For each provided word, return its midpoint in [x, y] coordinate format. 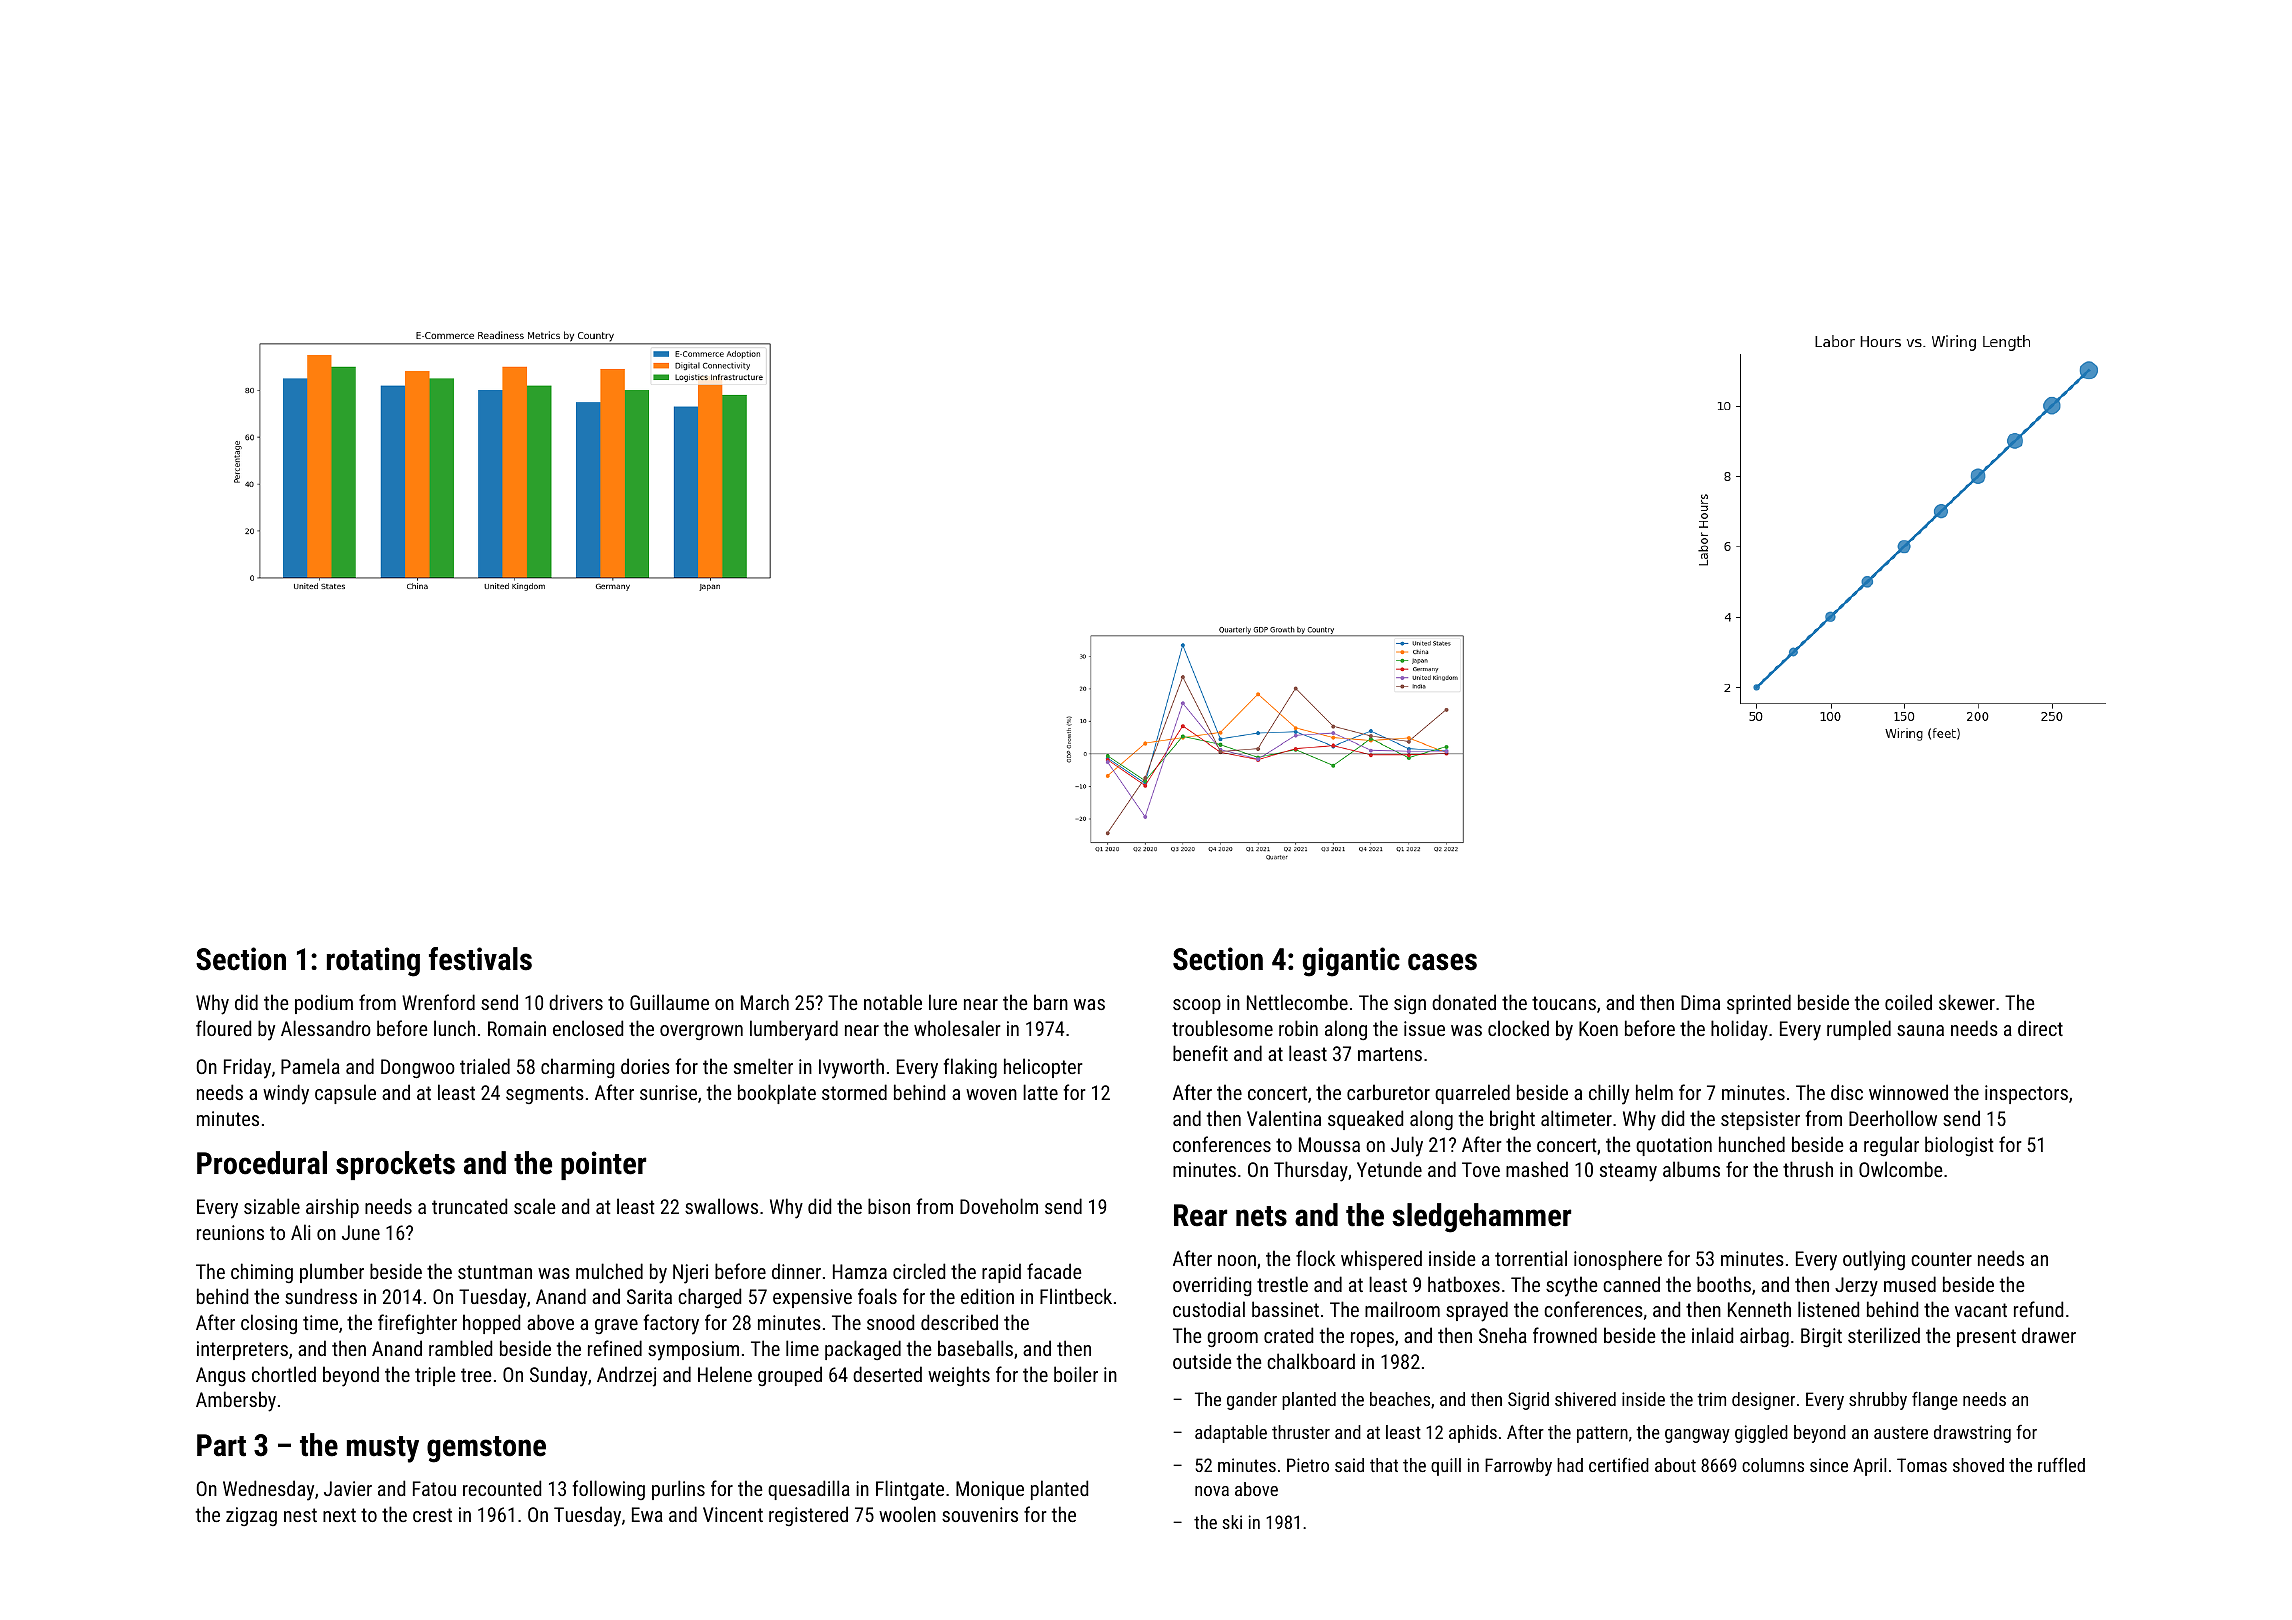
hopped [491, 1324]
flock [1315, 1258]
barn [1051, 1002]
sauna [1920, 1030]
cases [1442, 962]
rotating [373, 962]
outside [1202, 1361]
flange [1935, 1400]
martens [1390, 1054]
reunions [230, 1232]
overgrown [701, 1032]
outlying [1874, 1260]
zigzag [251, 1516]
